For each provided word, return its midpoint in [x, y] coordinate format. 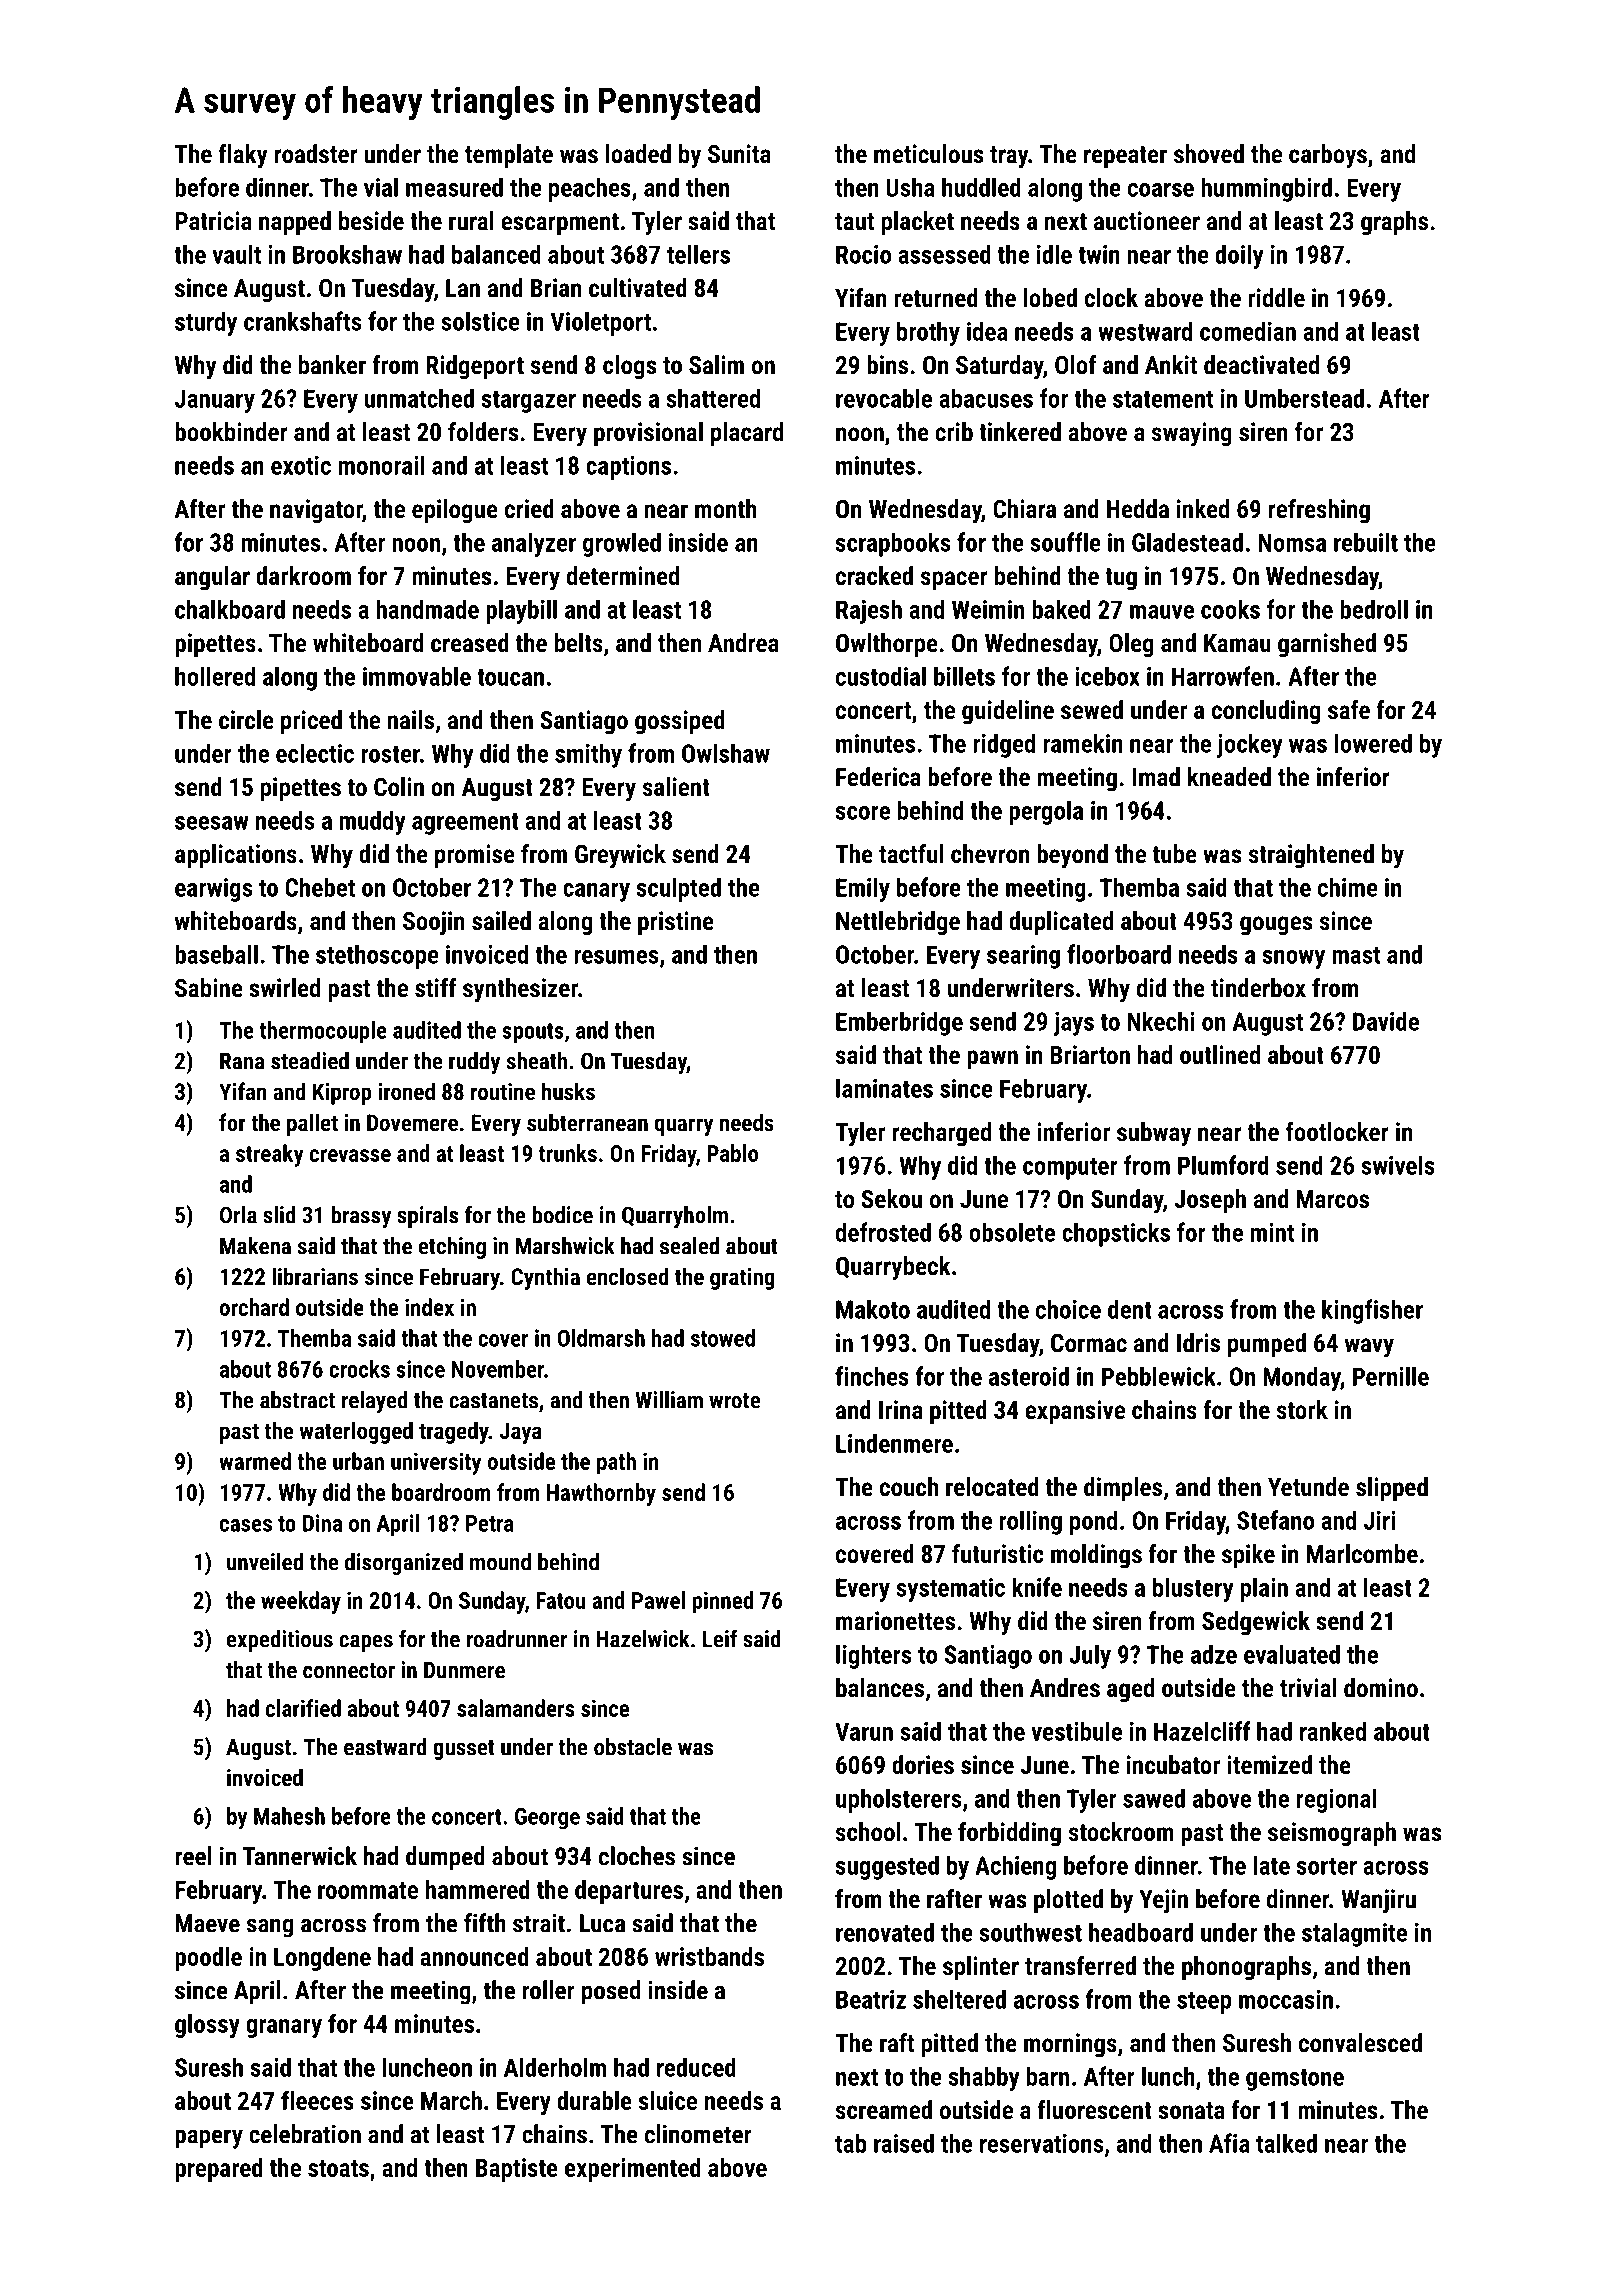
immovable [417, 676]
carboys [1328, 156]
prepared [219, 2170]
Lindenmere [894, 1443]
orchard [254, 1307]
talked [1286, 2143]
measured [454, 187]
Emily [863, 889]
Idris [1198, 1342]
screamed [884, 2109]
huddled [981, 187]
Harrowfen [1223, 676]
